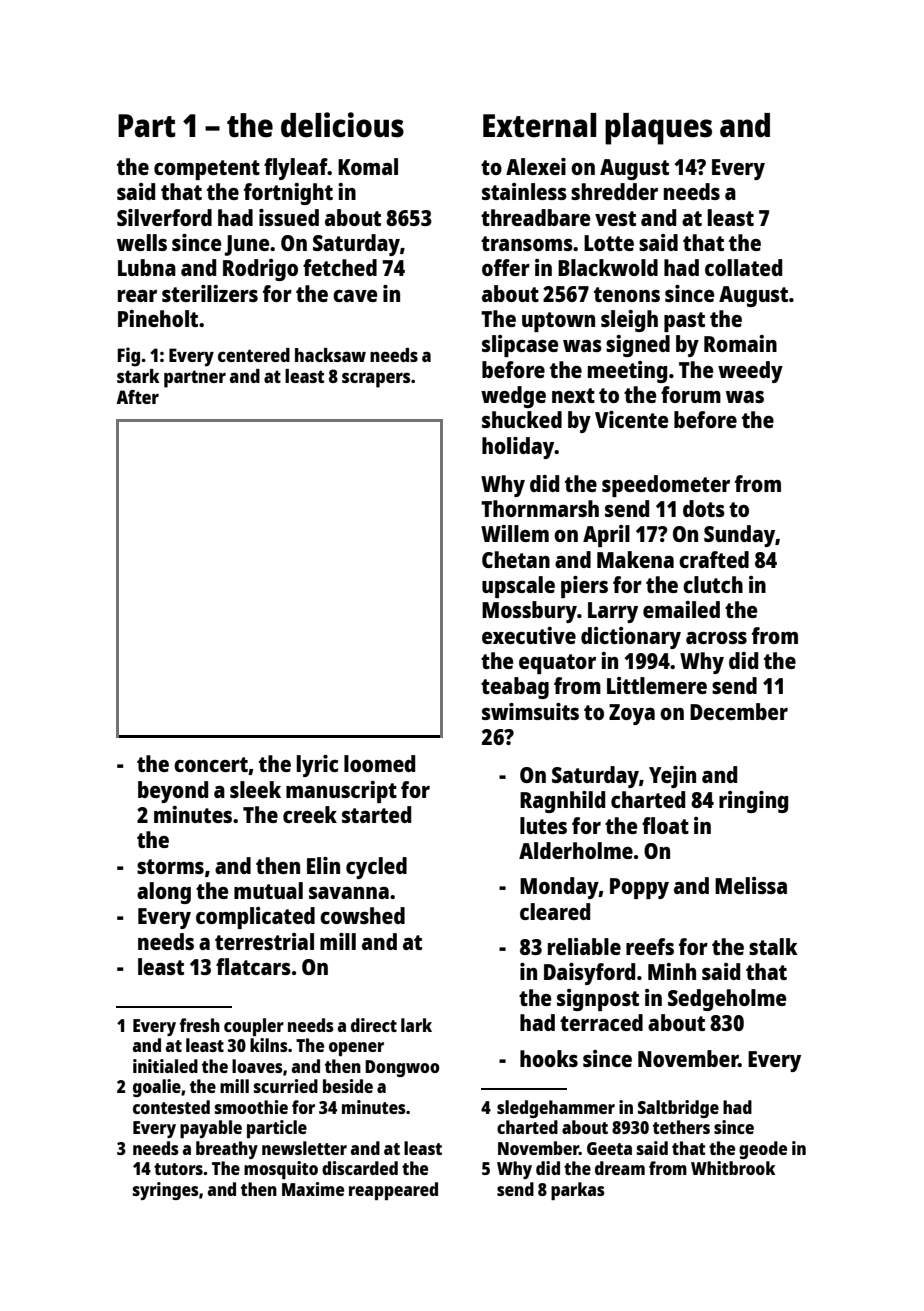 This screenshot has height=1311, width=924. I want to click on External, so click(539, 125).
